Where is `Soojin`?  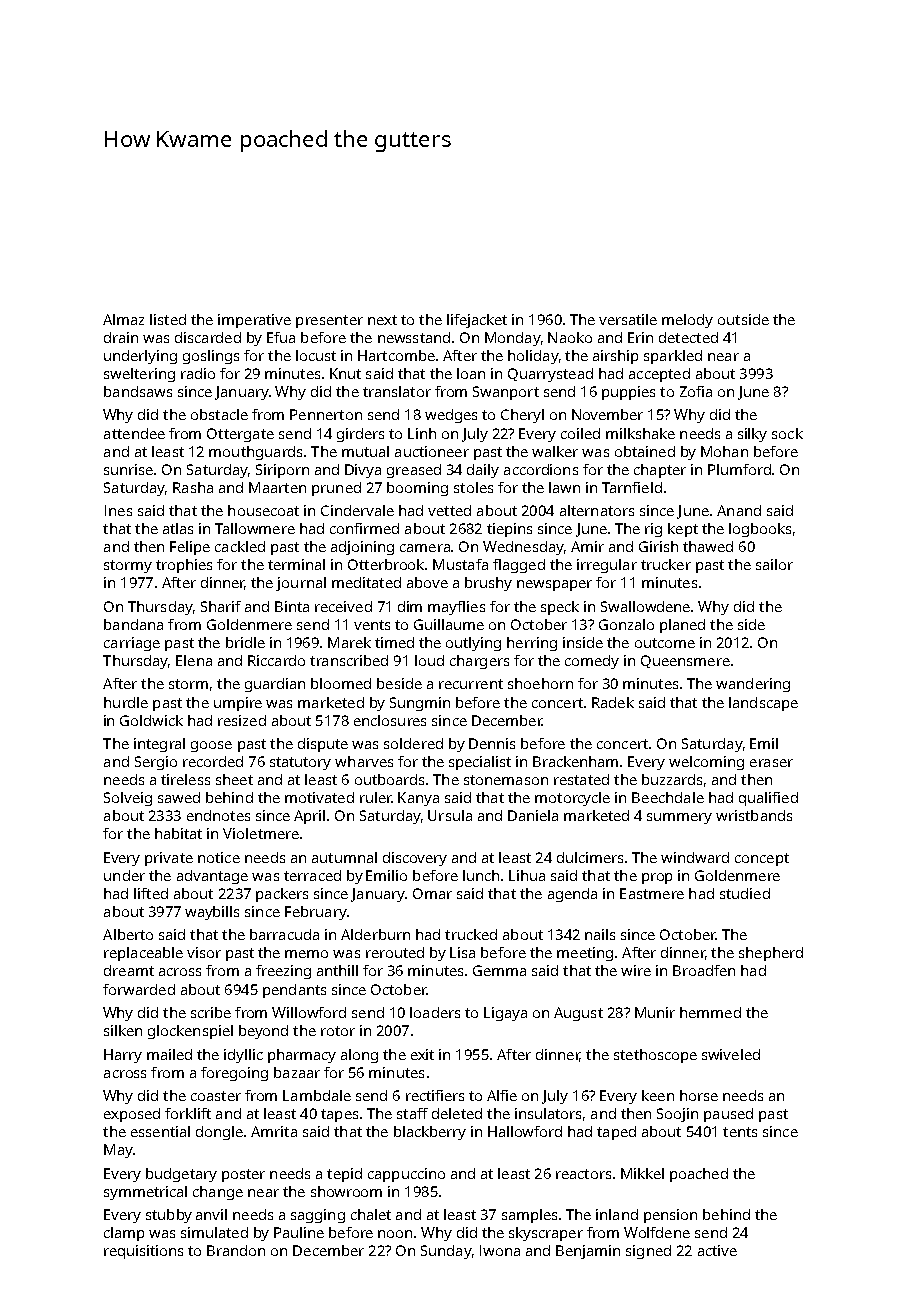 Soojin is located at coordinates (677, 1115).
